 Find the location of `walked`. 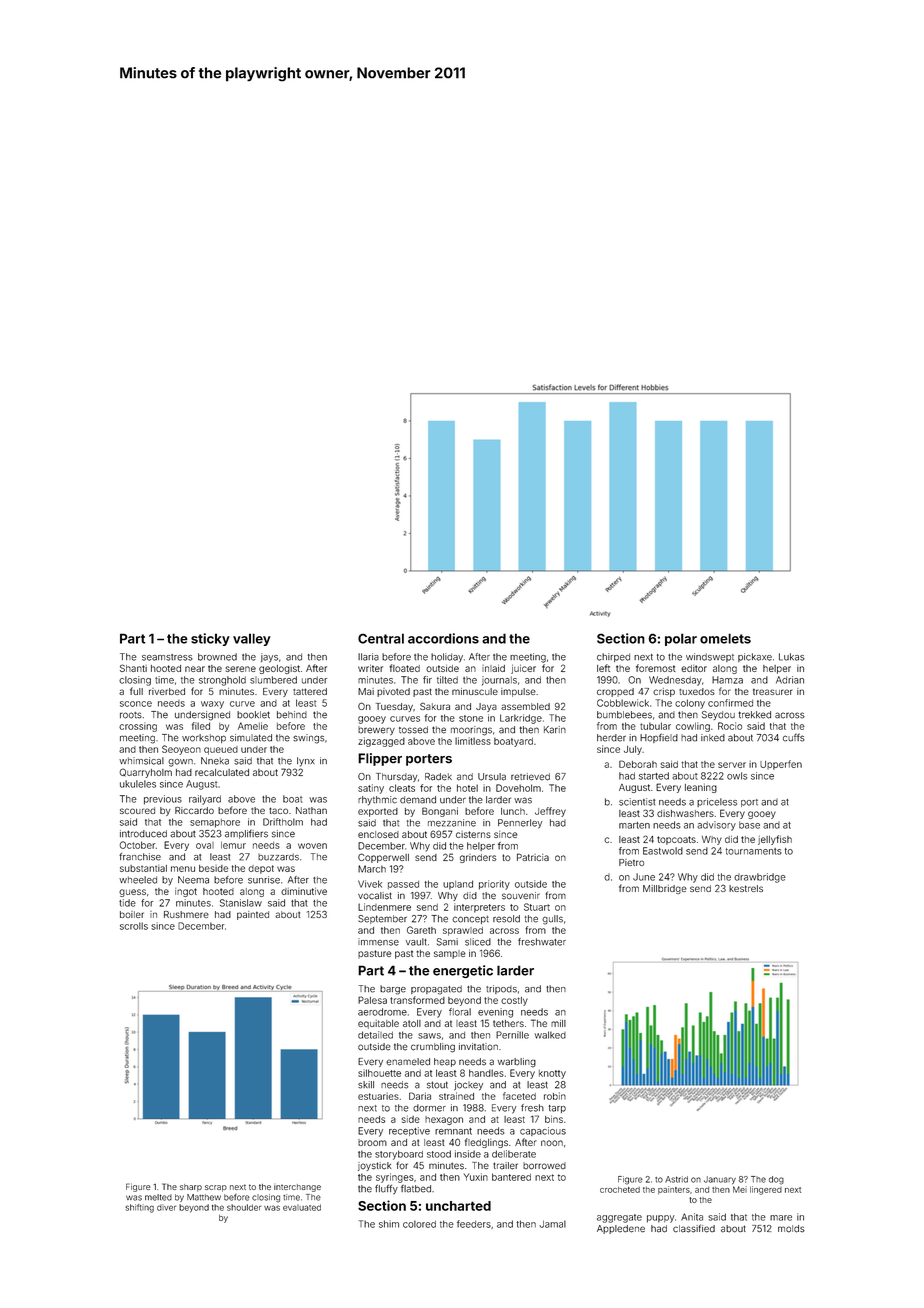

walked is located at coordinates (550, 1035).
